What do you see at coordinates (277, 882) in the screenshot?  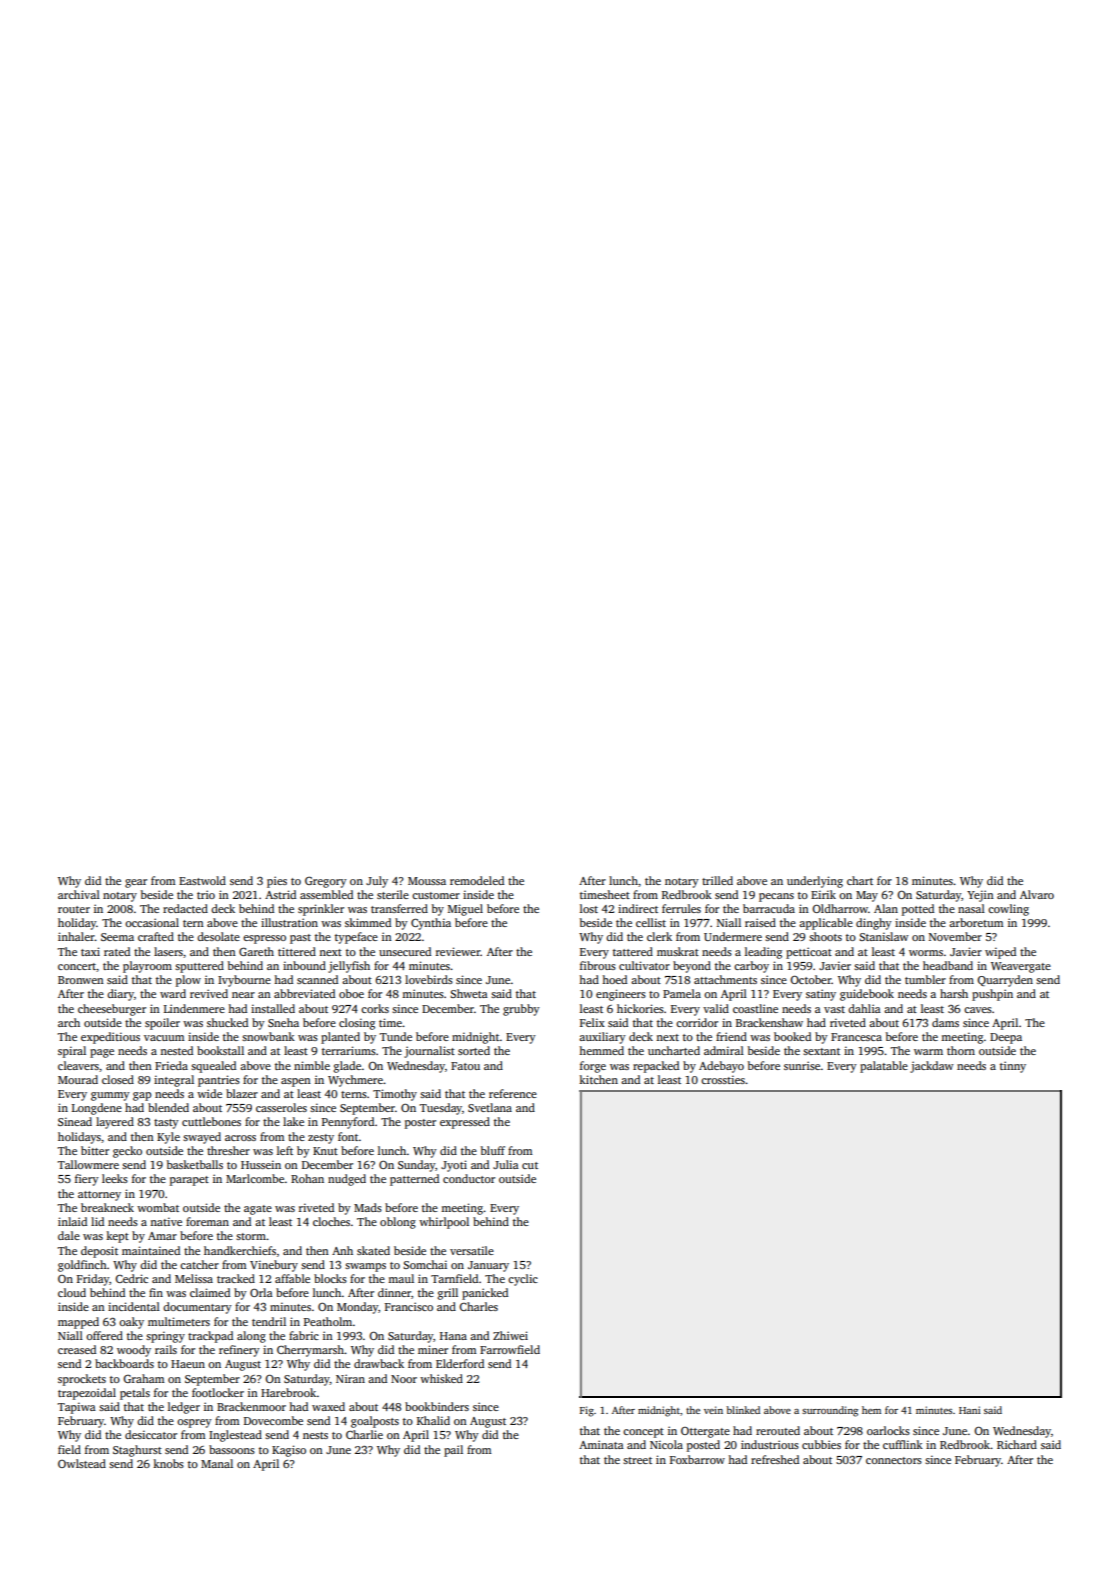 I see `pies` at bounding box center [277, 882].
